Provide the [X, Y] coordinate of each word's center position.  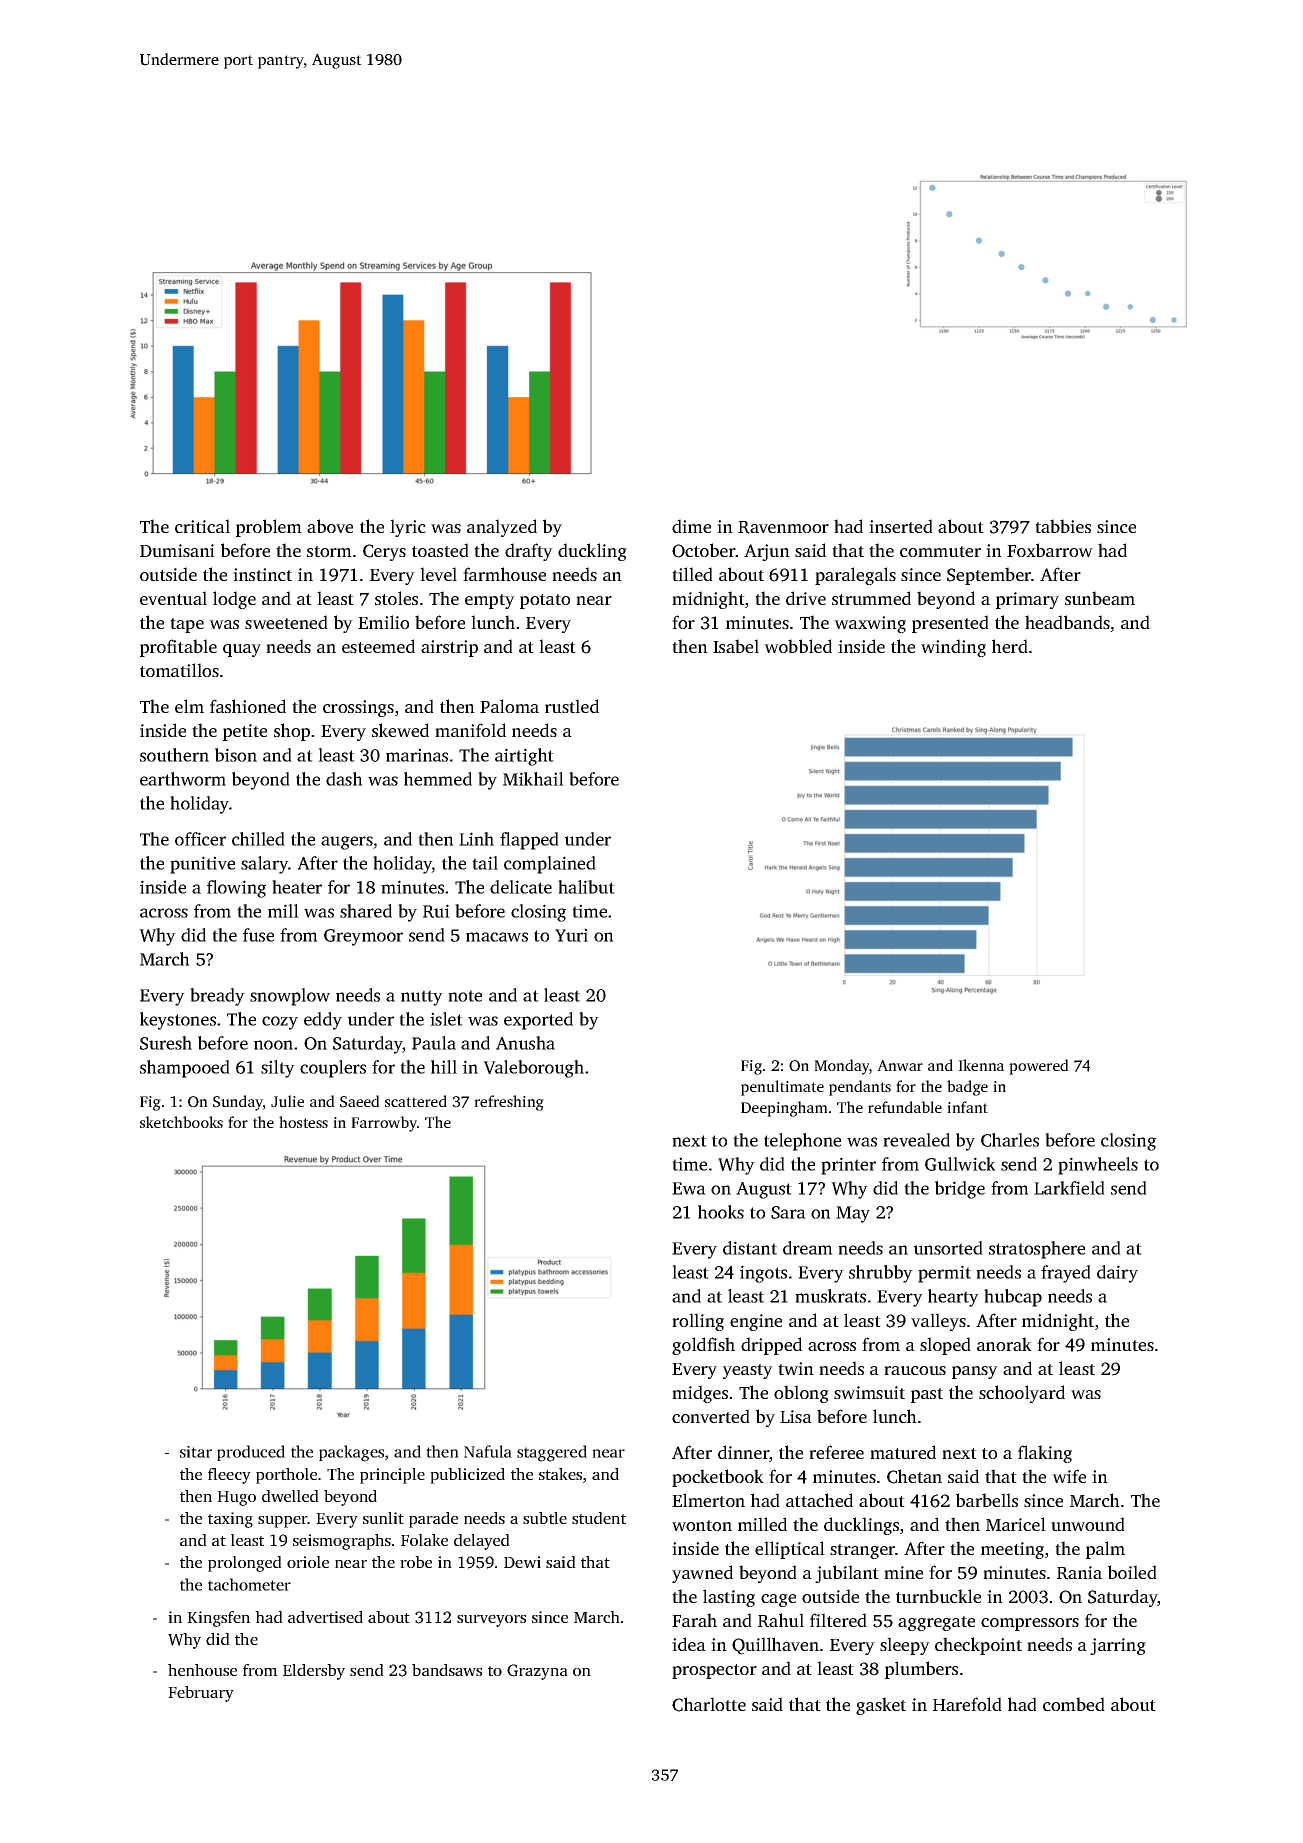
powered [1039, 1067]
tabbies [1063, 526]
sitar [196, 1452]
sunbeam [1100, 598]
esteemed [378, 646]
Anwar [900, 1065]
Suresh [166, 1043]
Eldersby [314, 1672]
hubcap [1013, 1298]
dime [691, 526]
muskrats [830, 1296]
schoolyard [1022, 1394]
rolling [698, 1322]
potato [545, 601]
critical [202, 526]
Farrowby [384, 1124]
